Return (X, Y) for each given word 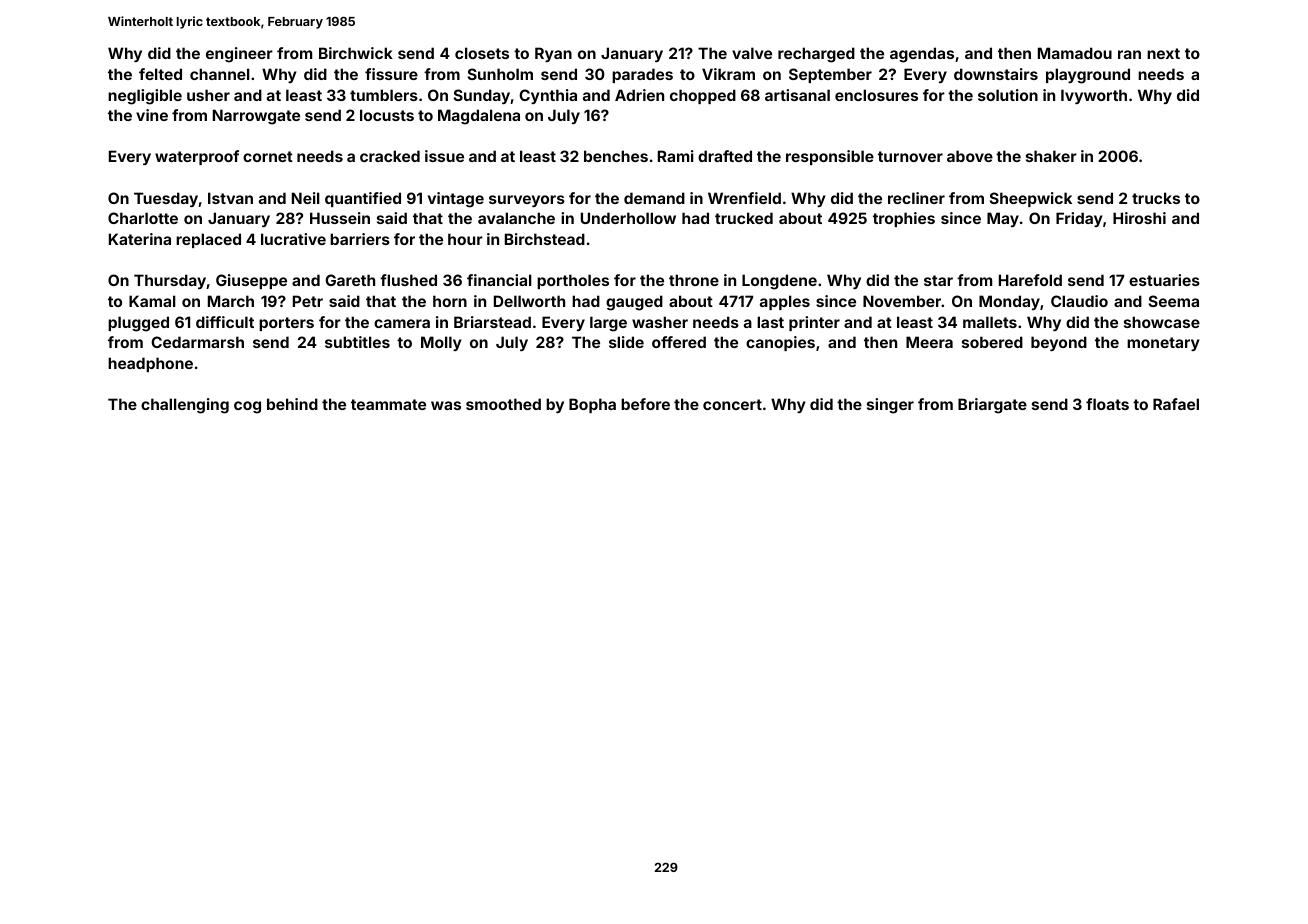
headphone (150, 364)
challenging (185, 406)
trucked (744, 218)
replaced (208, 240)
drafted (725, 156)
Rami (676, 156)
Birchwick (356, 53)
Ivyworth (1094, 96)
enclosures (876, 95)
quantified (363, 199)
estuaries (1164, 280)
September (830, 75)
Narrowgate (256, 117)
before (645, 404)
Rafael (1176, 404)
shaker (1051, 156)
